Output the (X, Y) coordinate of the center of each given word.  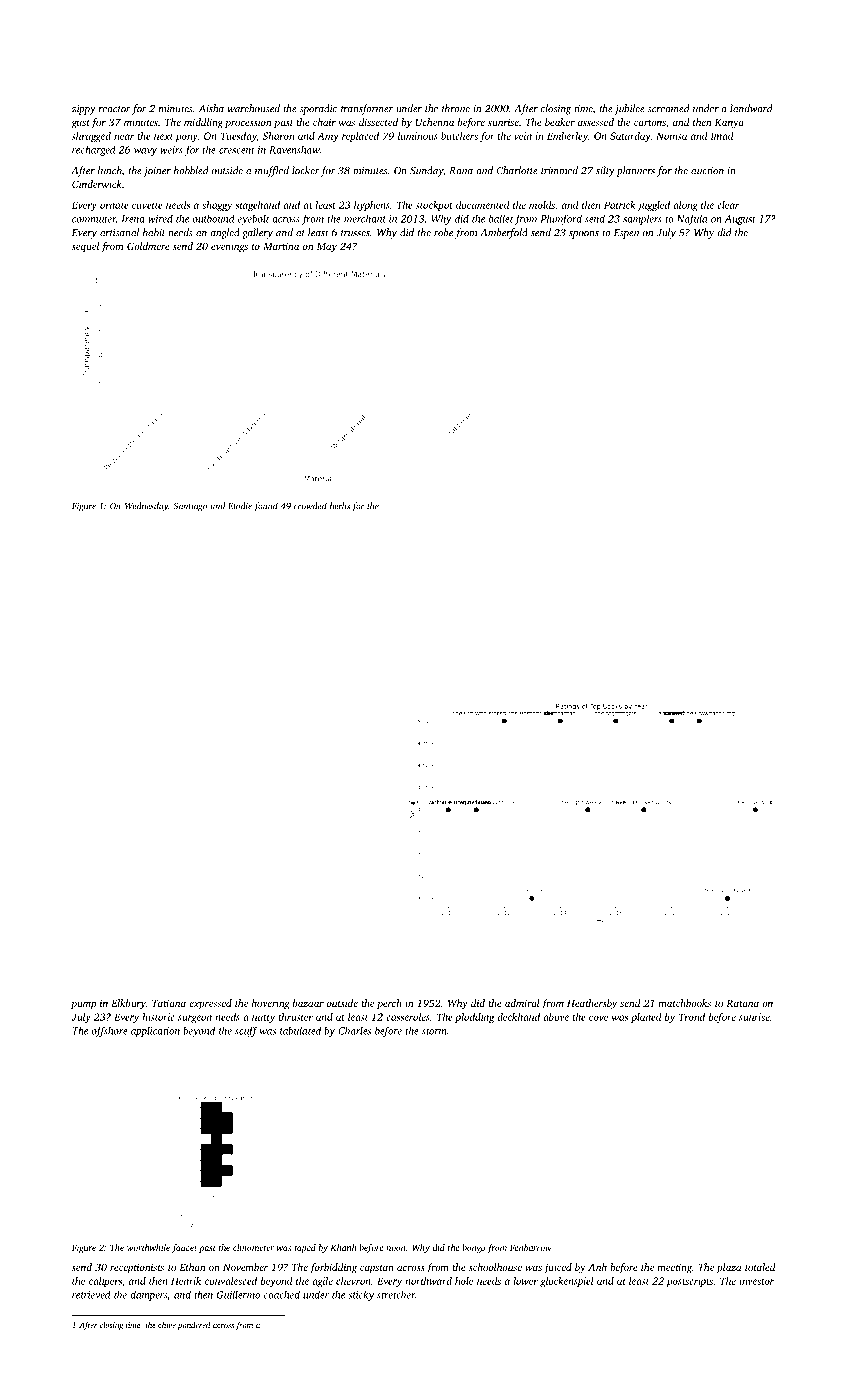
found (266, 507)
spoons (584, 235)
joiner (157, 172)
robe (443, 232)
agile (322, 1282)
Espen (626, 234)
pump (83, 1005)
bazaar (308, 1003)
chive (167, 1325)
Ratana (742, 1003)
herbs (340, 506)
